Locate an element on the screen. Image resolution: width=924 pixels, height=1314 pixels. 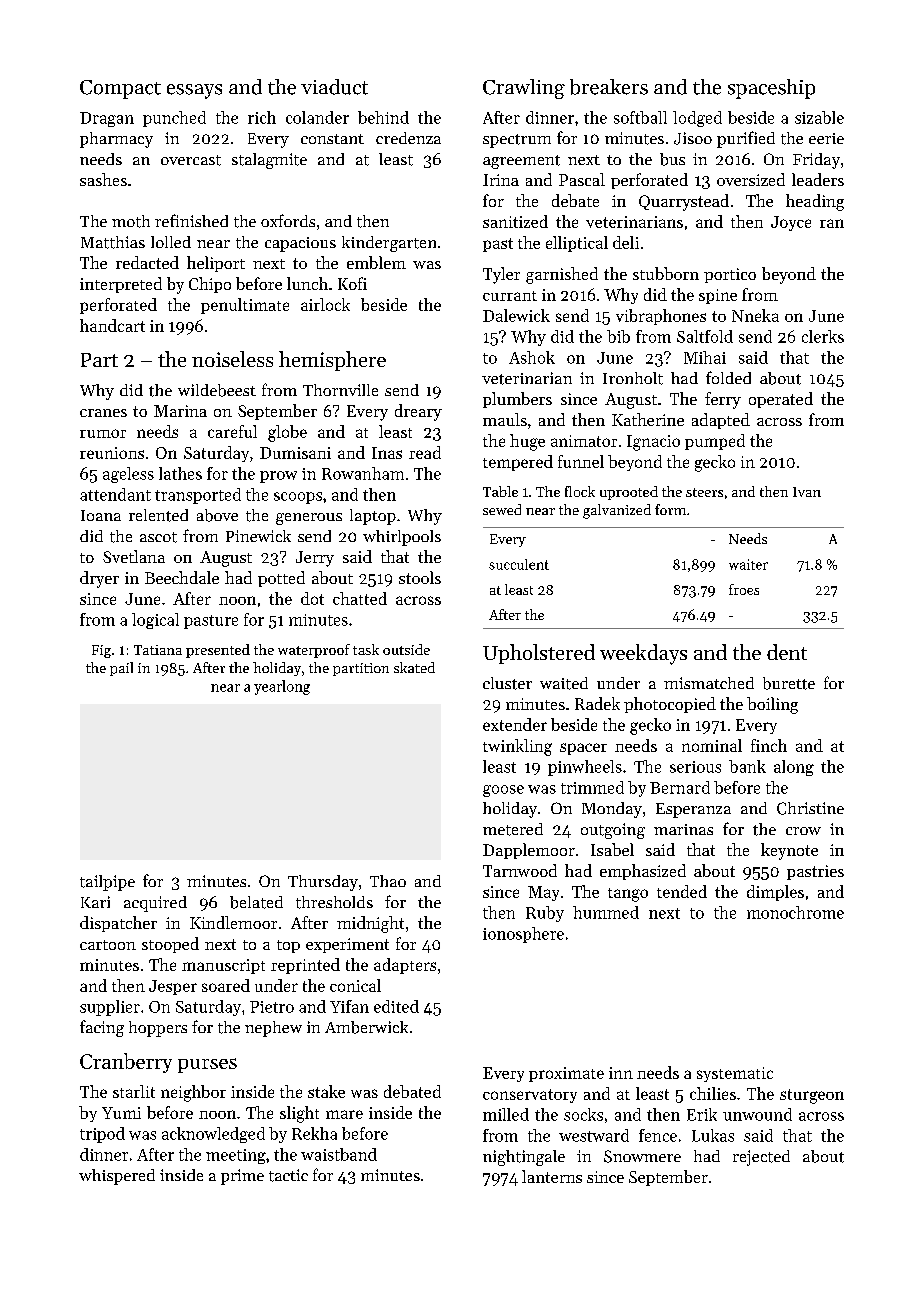
tactic is located at coordinates (288, 1175).
